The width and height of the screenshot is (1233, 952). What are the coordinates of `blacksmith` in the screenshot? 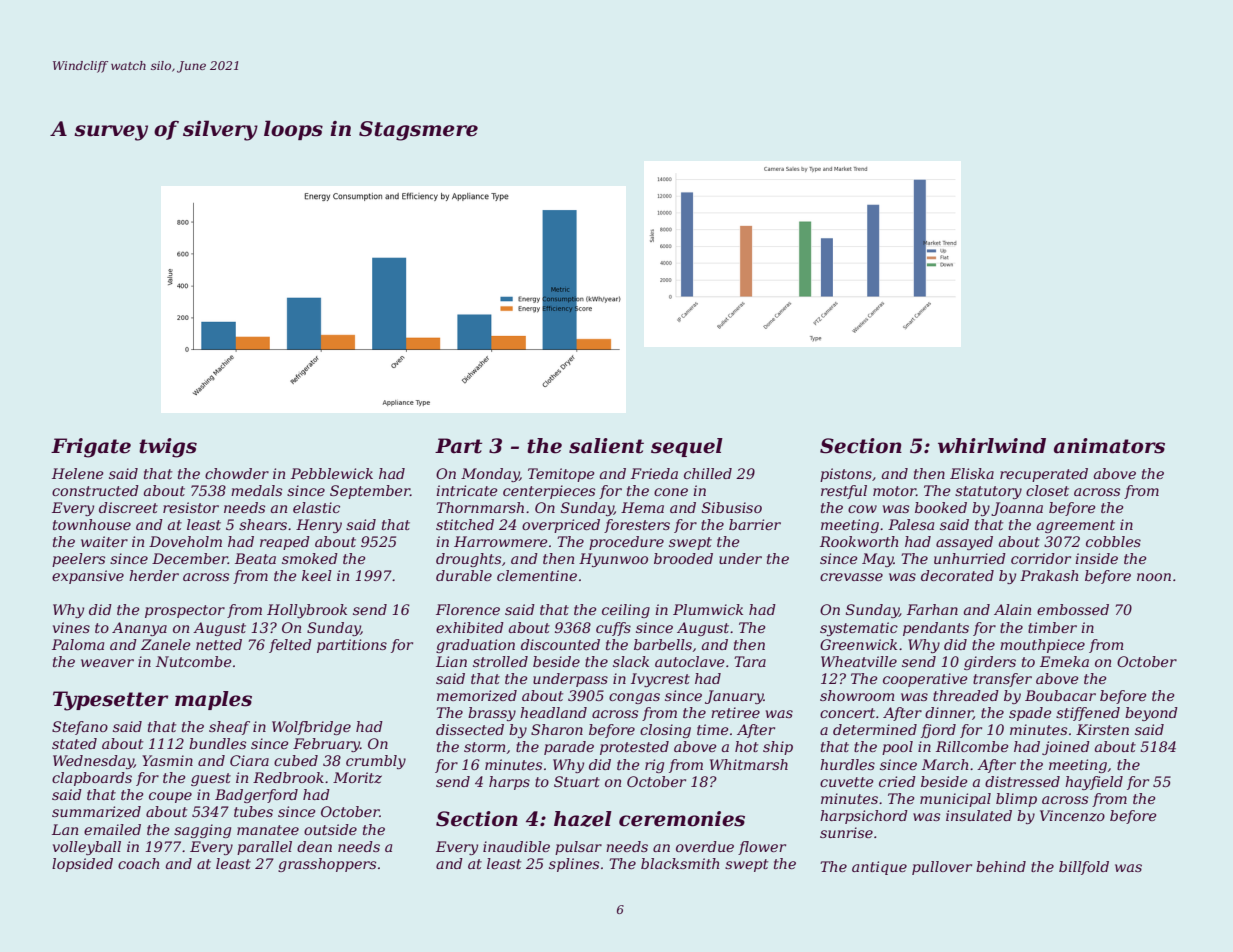 It's located at (680, 863).
